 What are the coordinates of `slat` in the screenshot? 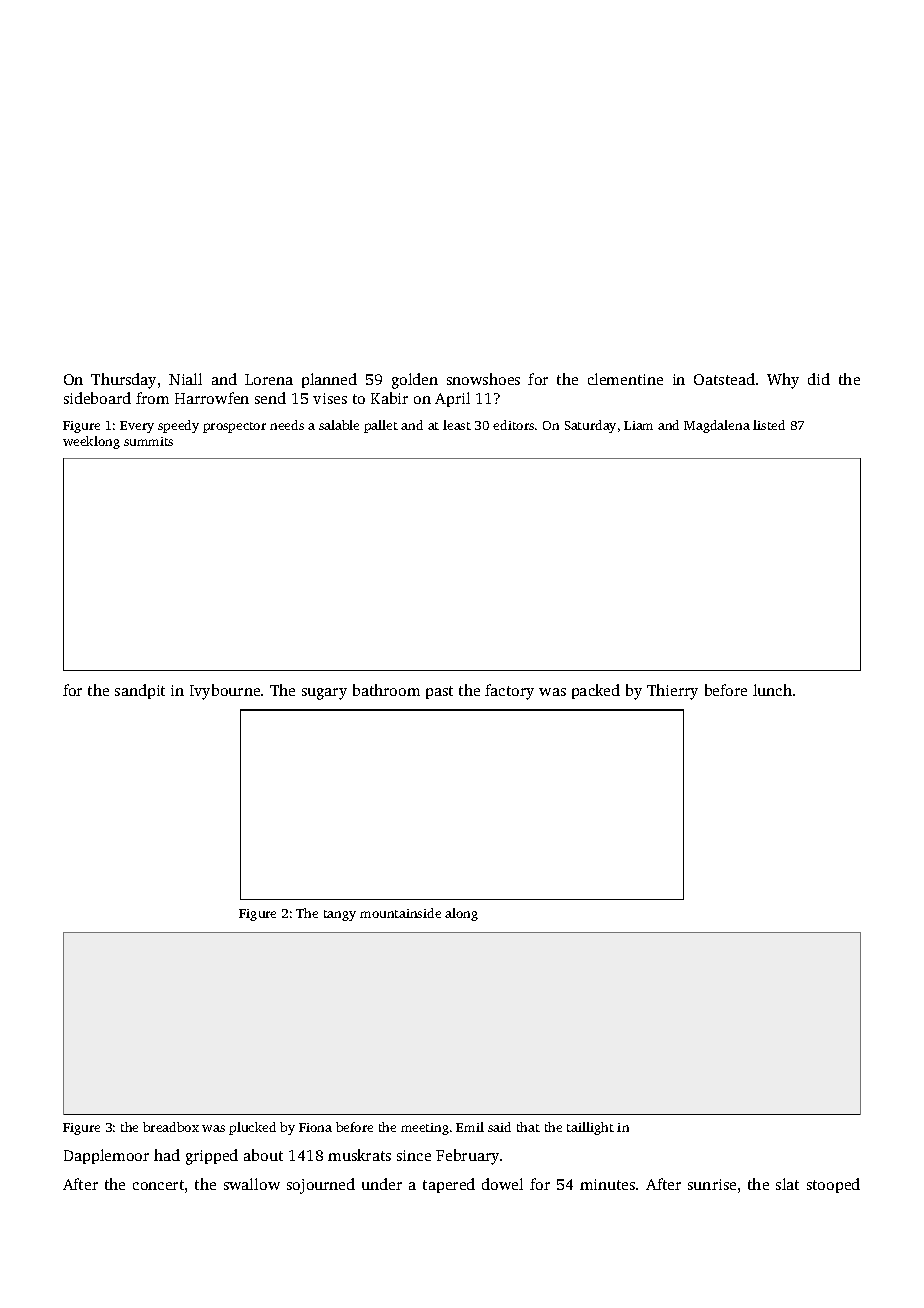 It's located at (787, 1184).
